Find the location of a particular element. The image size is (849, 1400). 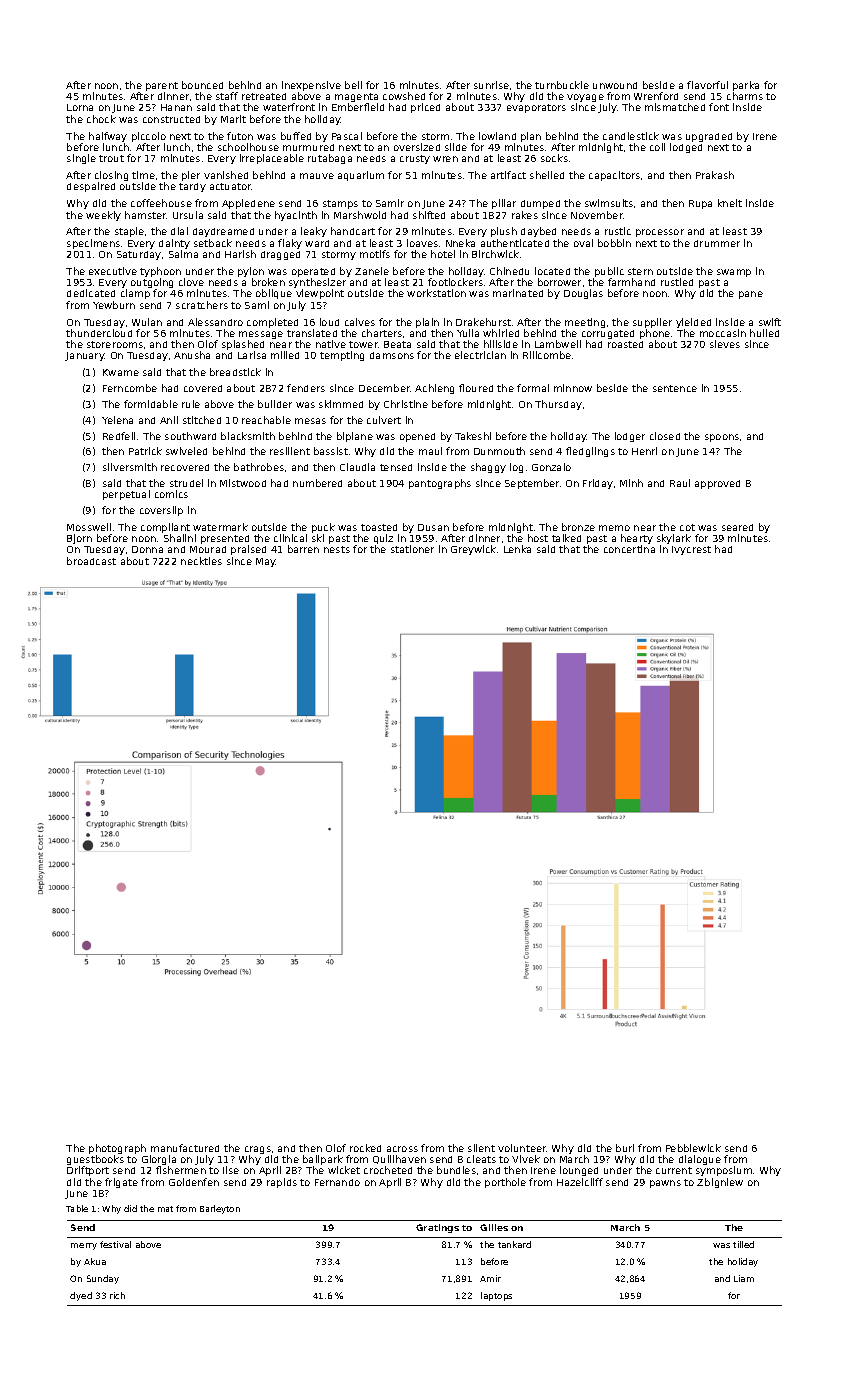

photograph is located at coordinates (117, 1149).
